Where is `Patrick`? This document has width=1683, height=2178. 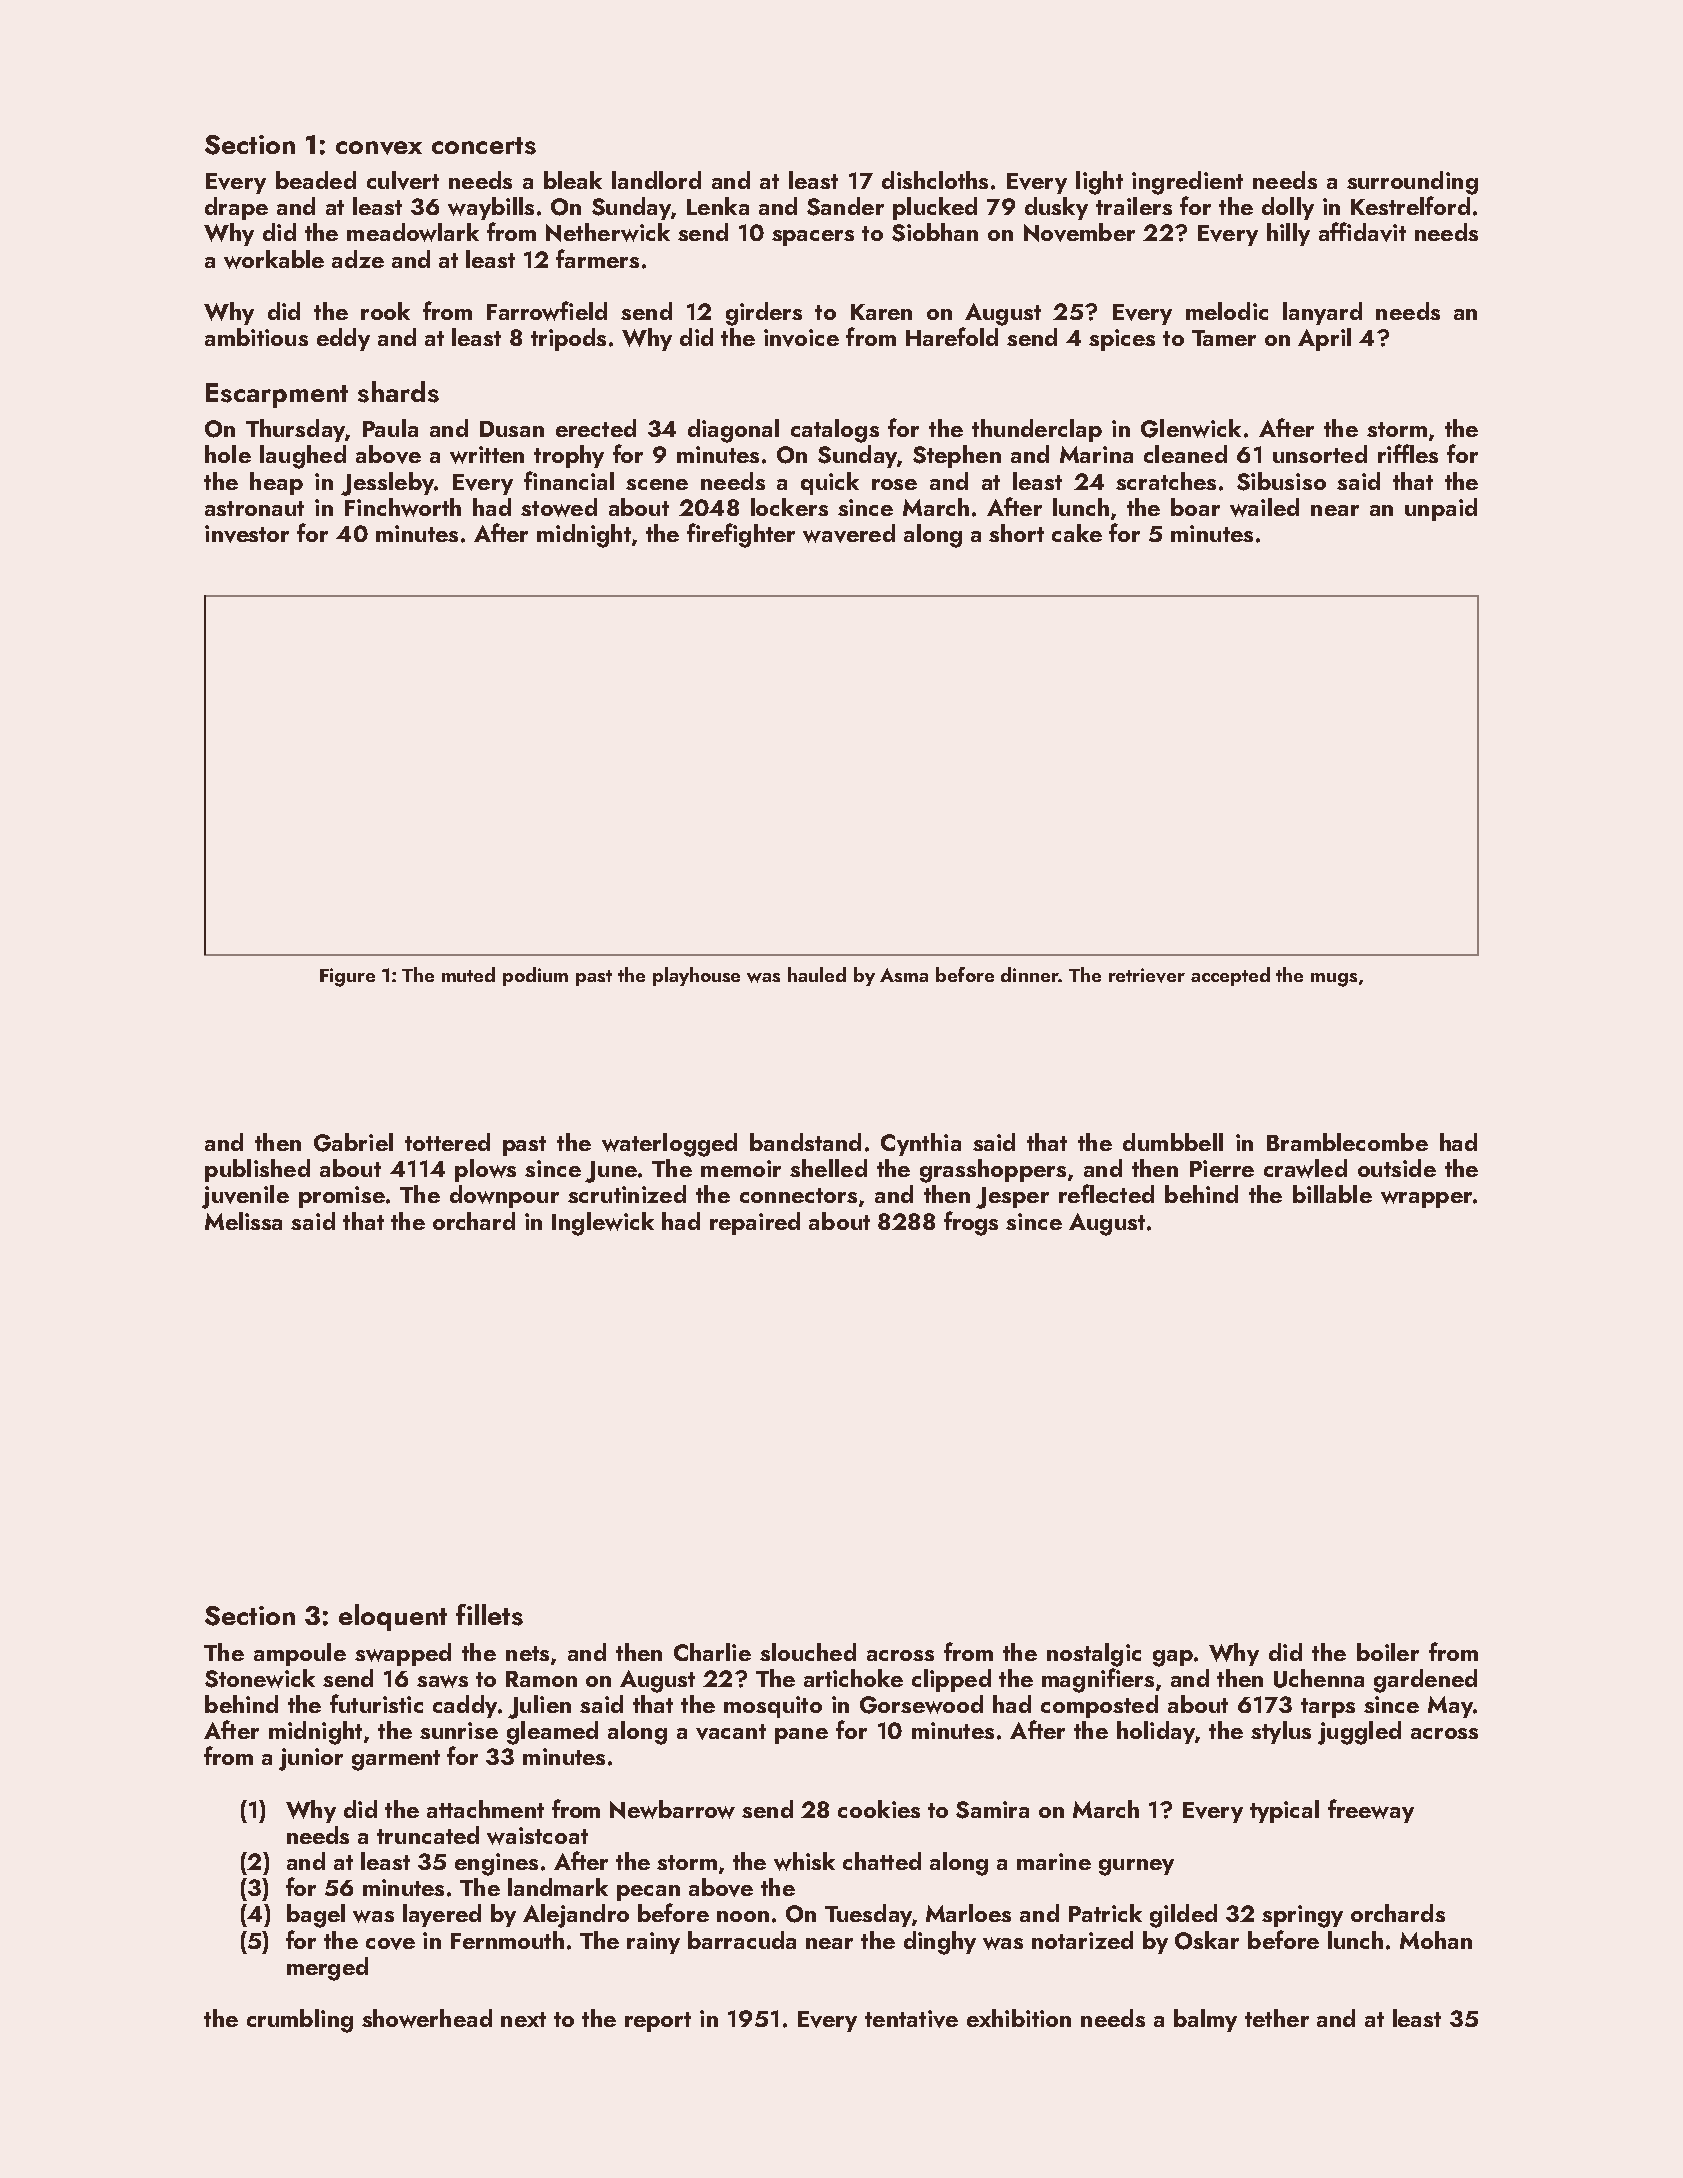 Patrick is located at coordinates (1105, 1913).
